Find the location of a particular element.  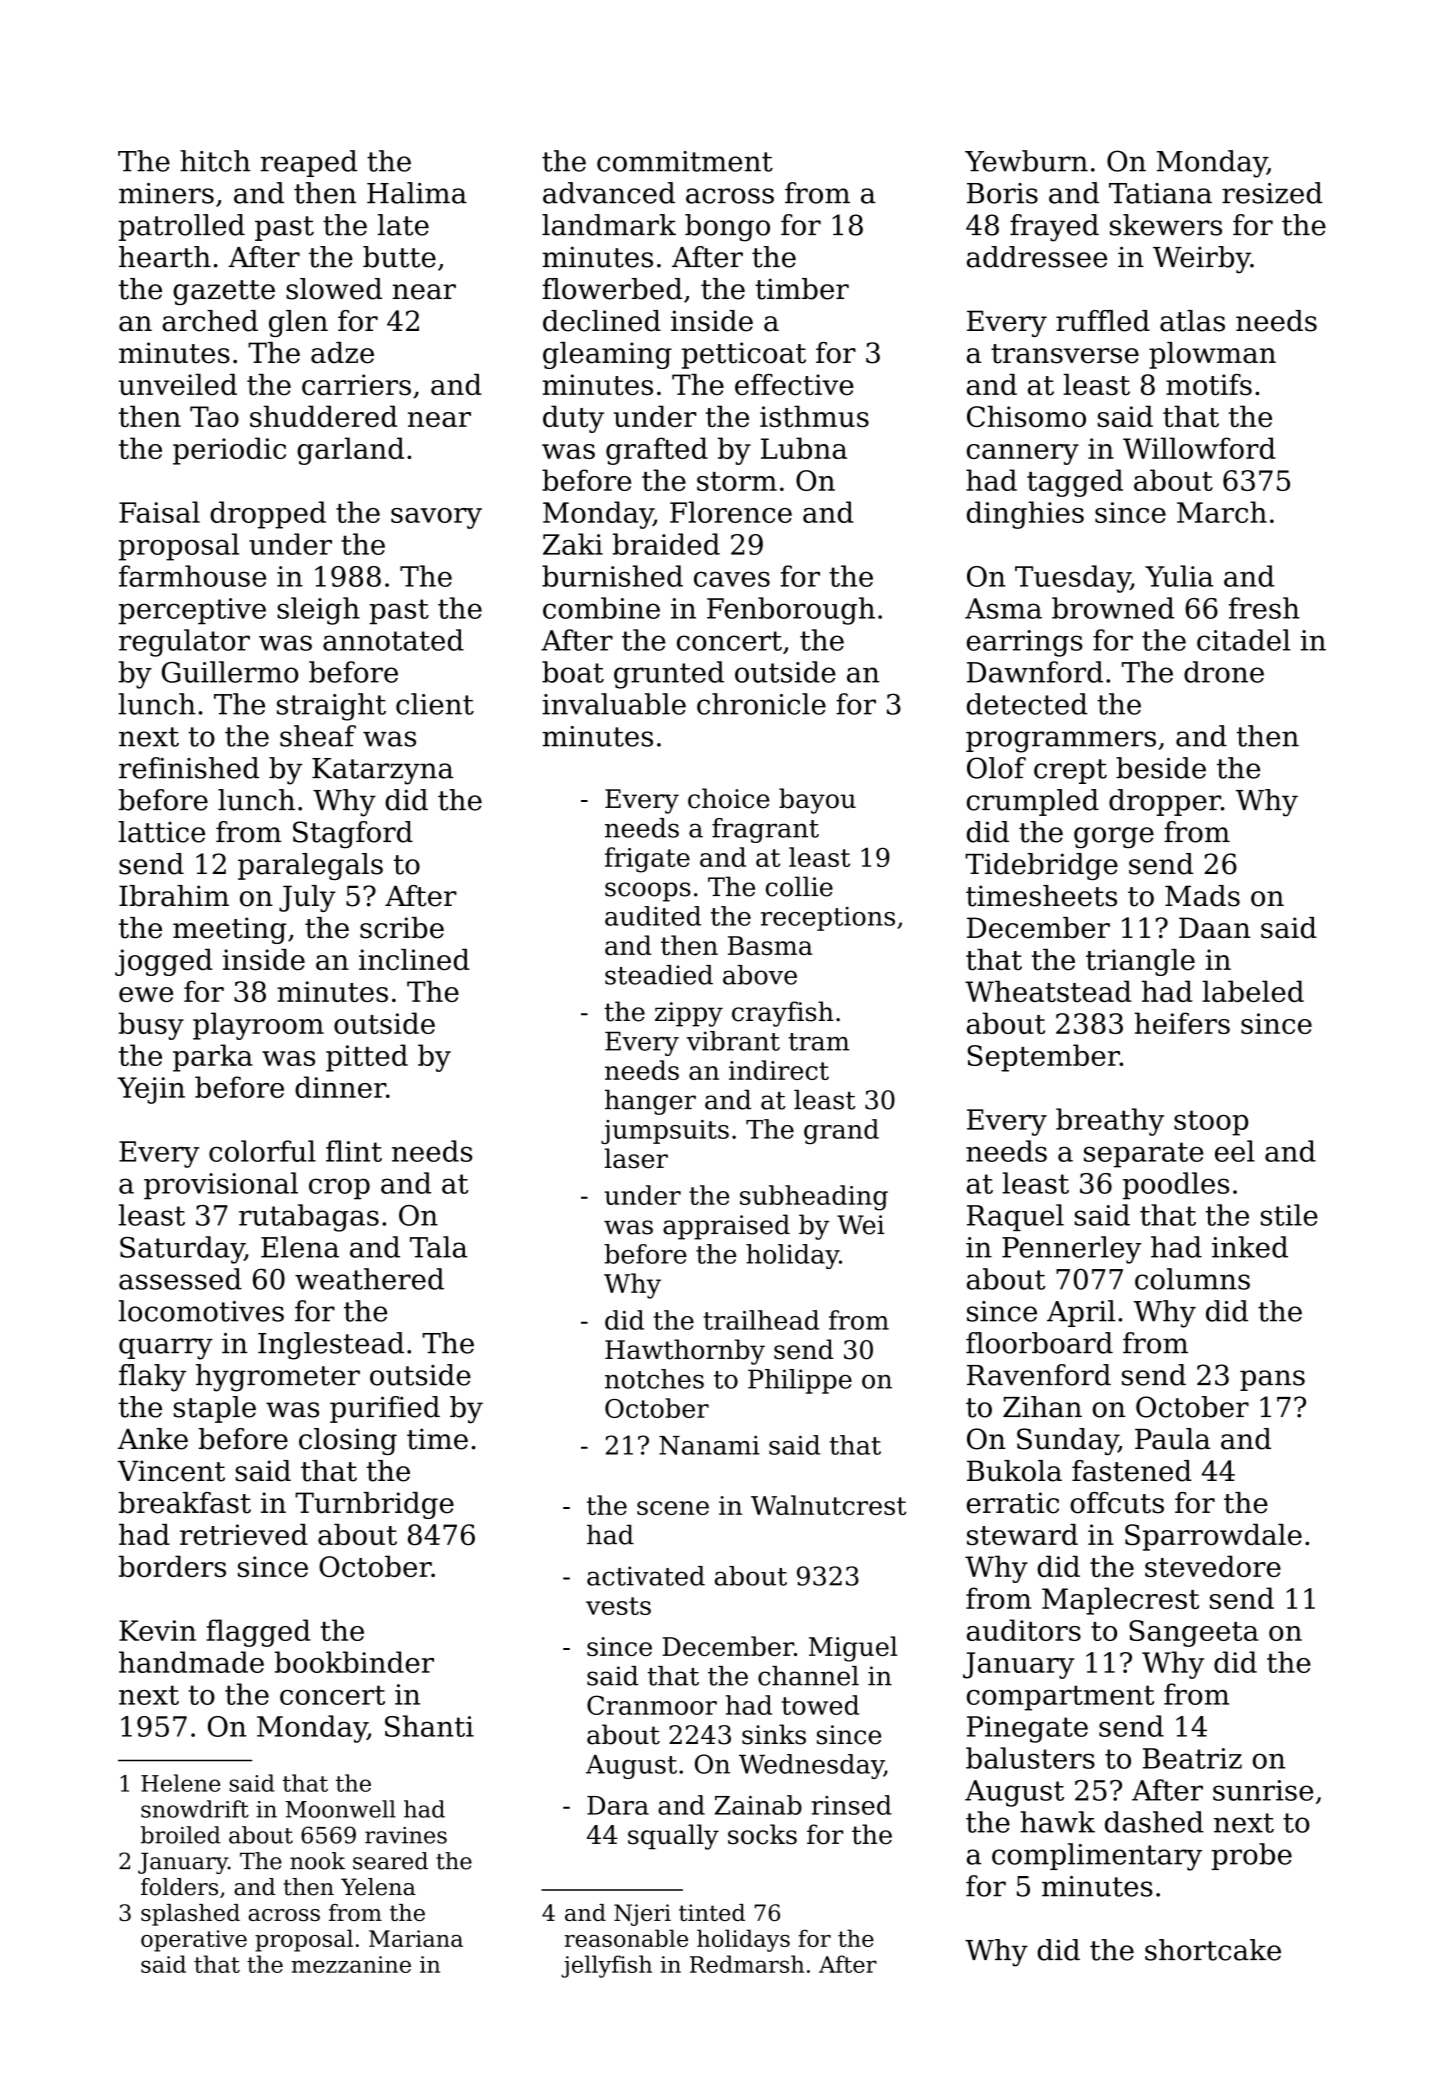

flagged is located at coordinates (258, 1633).
